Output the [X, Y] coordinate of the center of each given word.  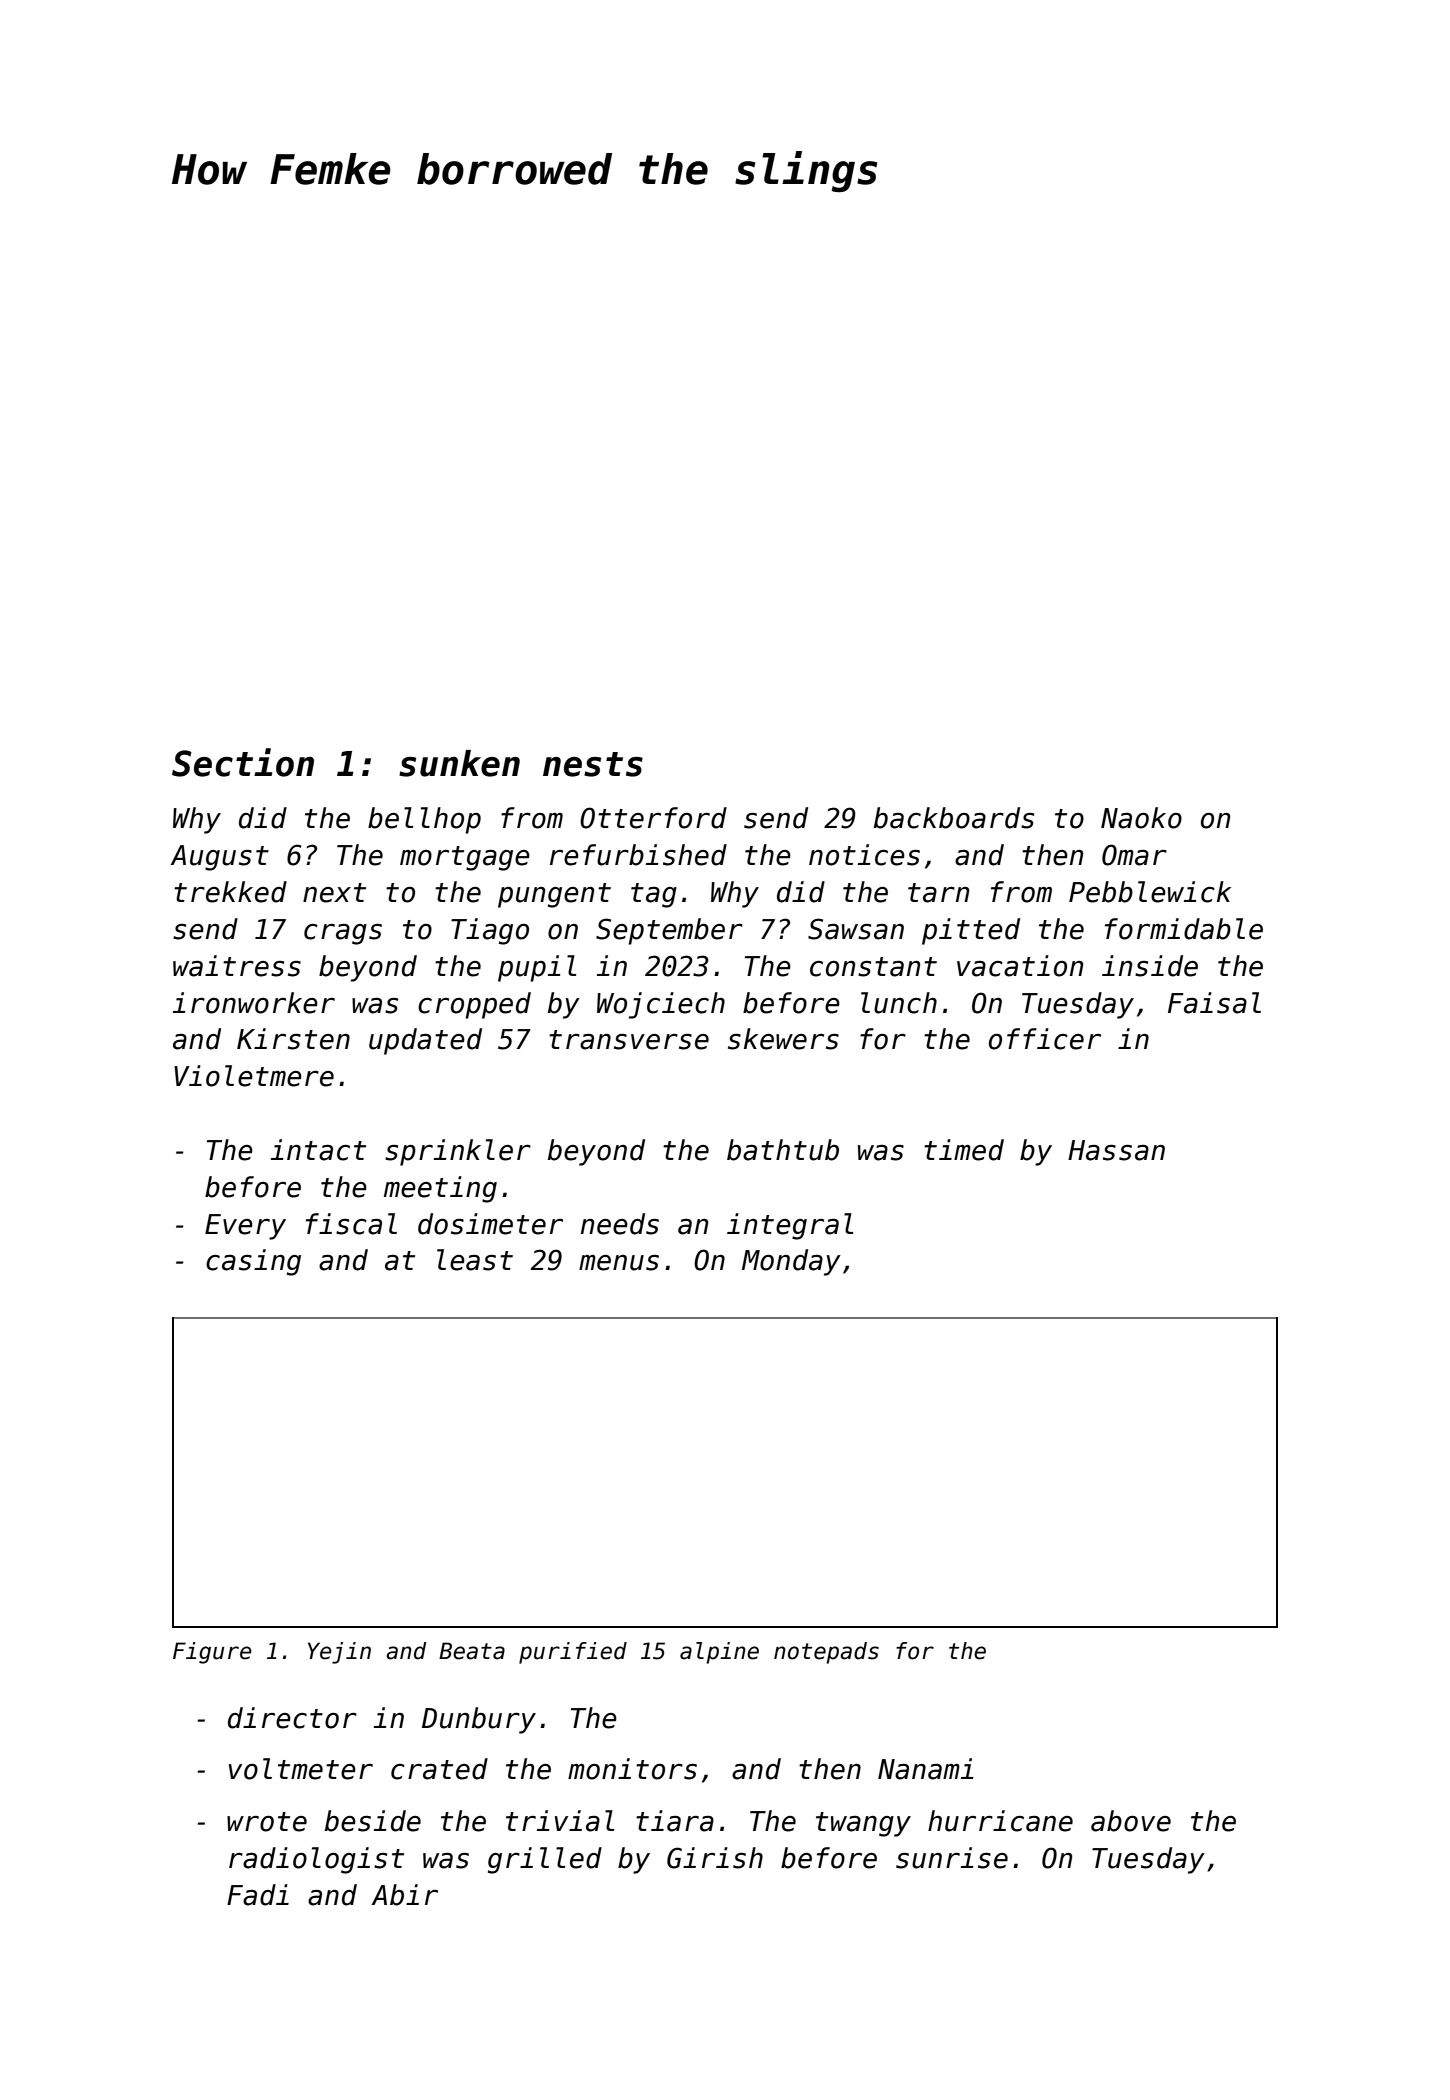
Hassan [1116, 1150]
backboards [954, 818]
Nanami [926, 1769]
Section [243, 762]
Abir [404, 1895]
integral [790, 1226]
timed [964, 1150]
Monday [791, 1262]
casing [253, 1262]
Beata [472, 1651]
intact [318, 1150]
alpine [719, 1653]
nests [593, 764]
